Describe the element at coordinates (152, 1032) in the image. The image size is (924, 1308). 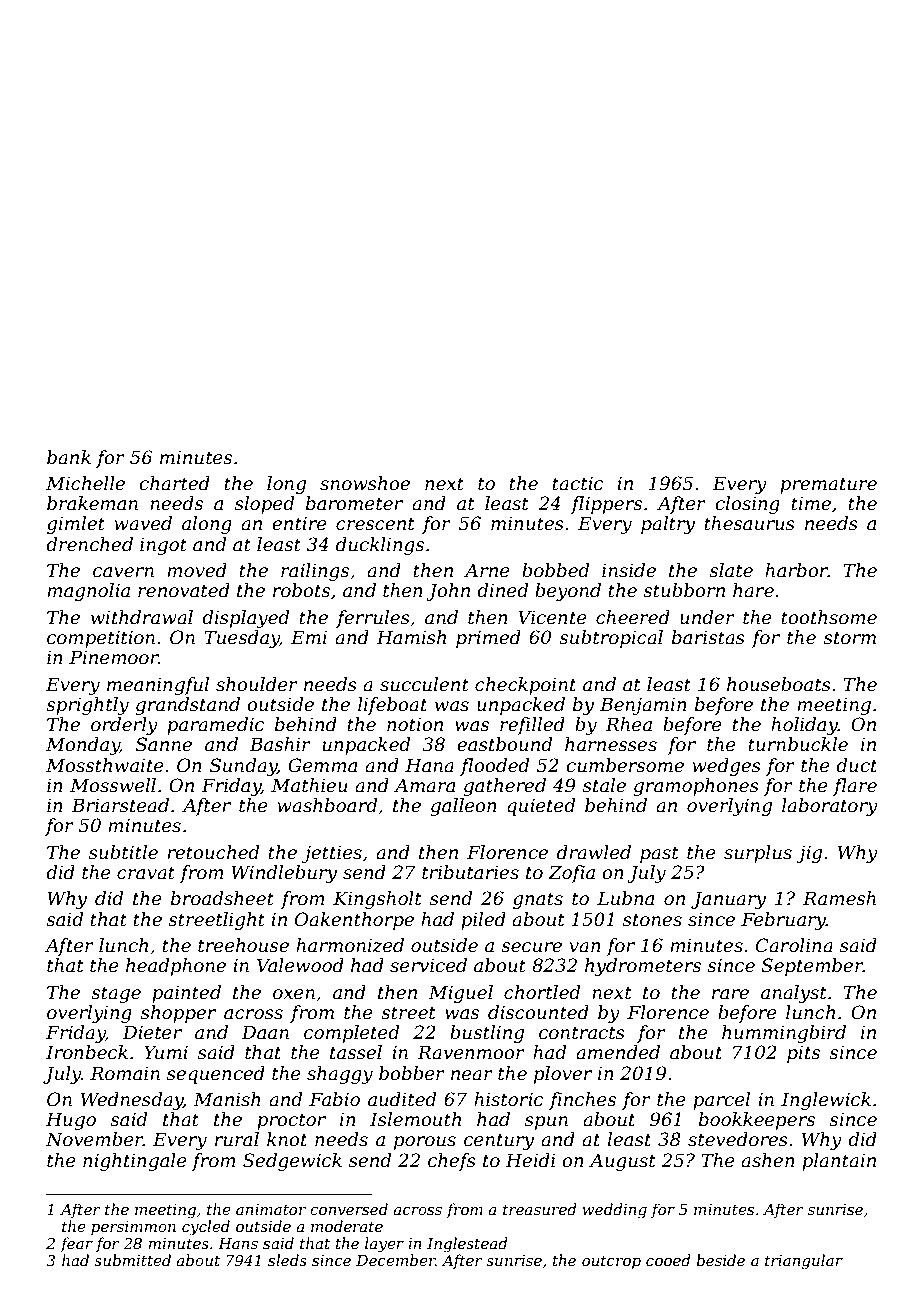
I see `Dieter` at that location.
